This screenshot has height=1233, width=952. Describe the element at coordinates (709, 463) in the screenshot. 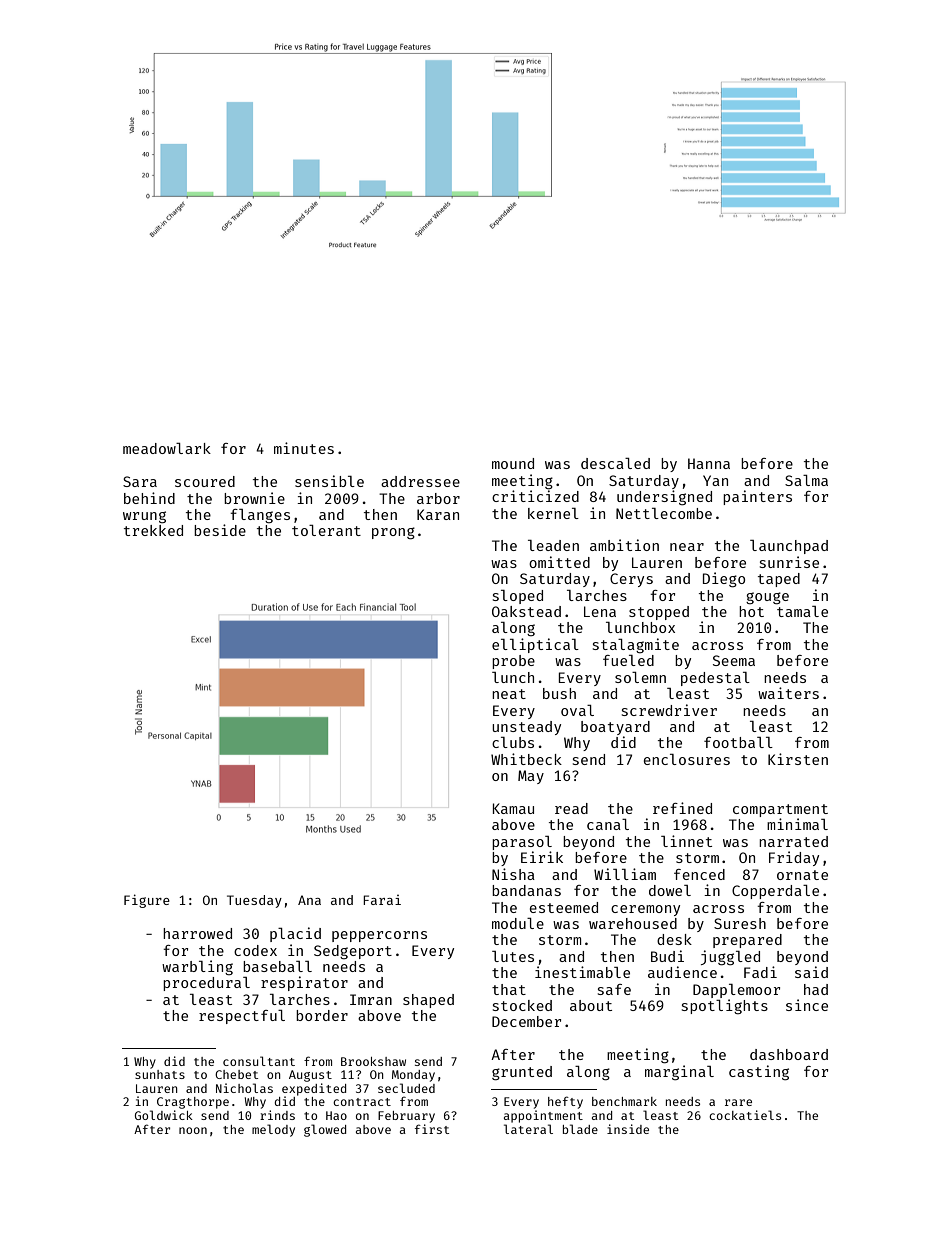

I see `Hanna` at that location.
